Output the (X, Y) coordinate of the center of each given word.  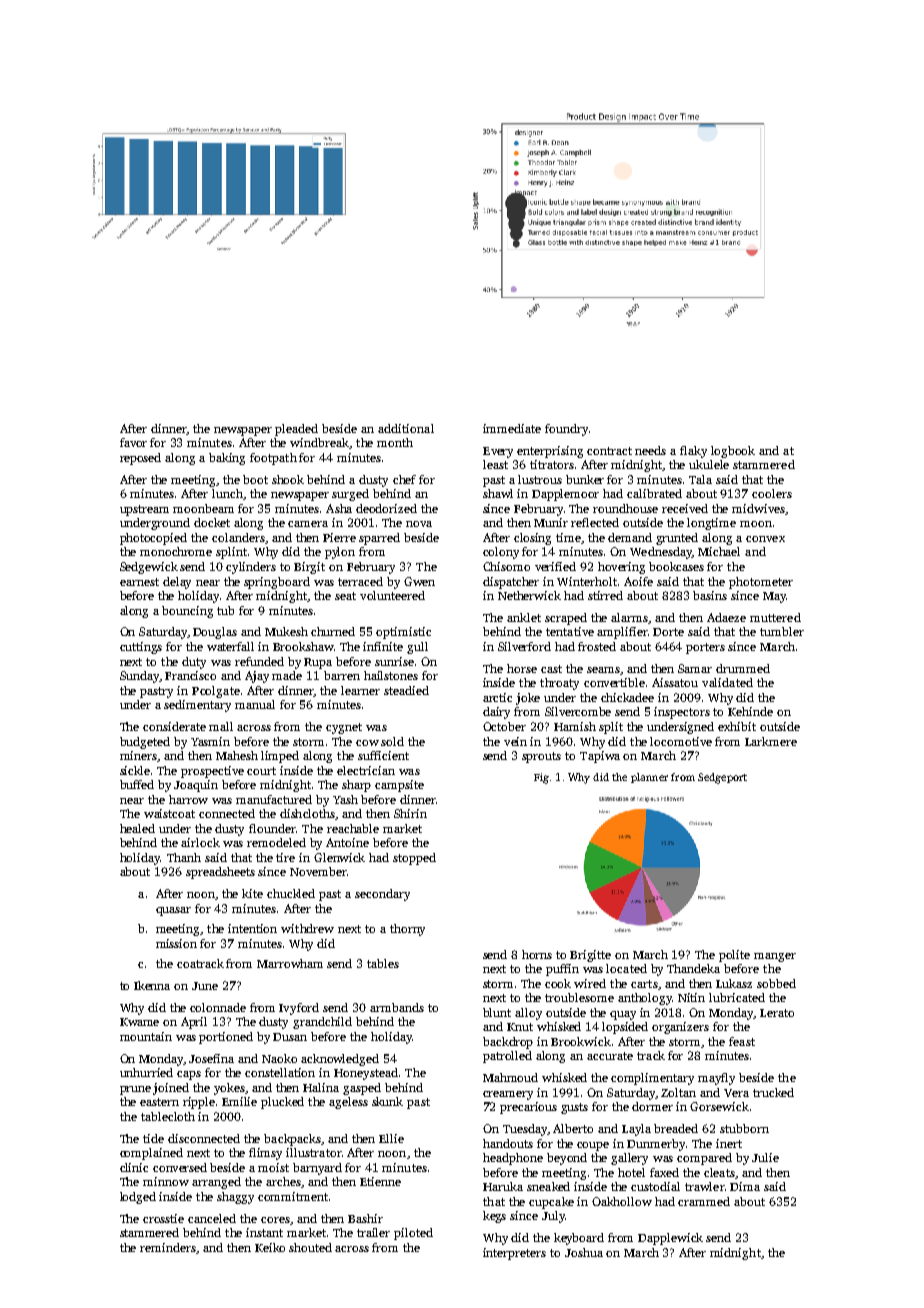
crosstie (163, 1218)
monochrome (176, 551)
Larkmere (771, 741)
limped (280, 757)
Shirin (410, 813)
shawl (498, 493)
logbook (733, 452)
